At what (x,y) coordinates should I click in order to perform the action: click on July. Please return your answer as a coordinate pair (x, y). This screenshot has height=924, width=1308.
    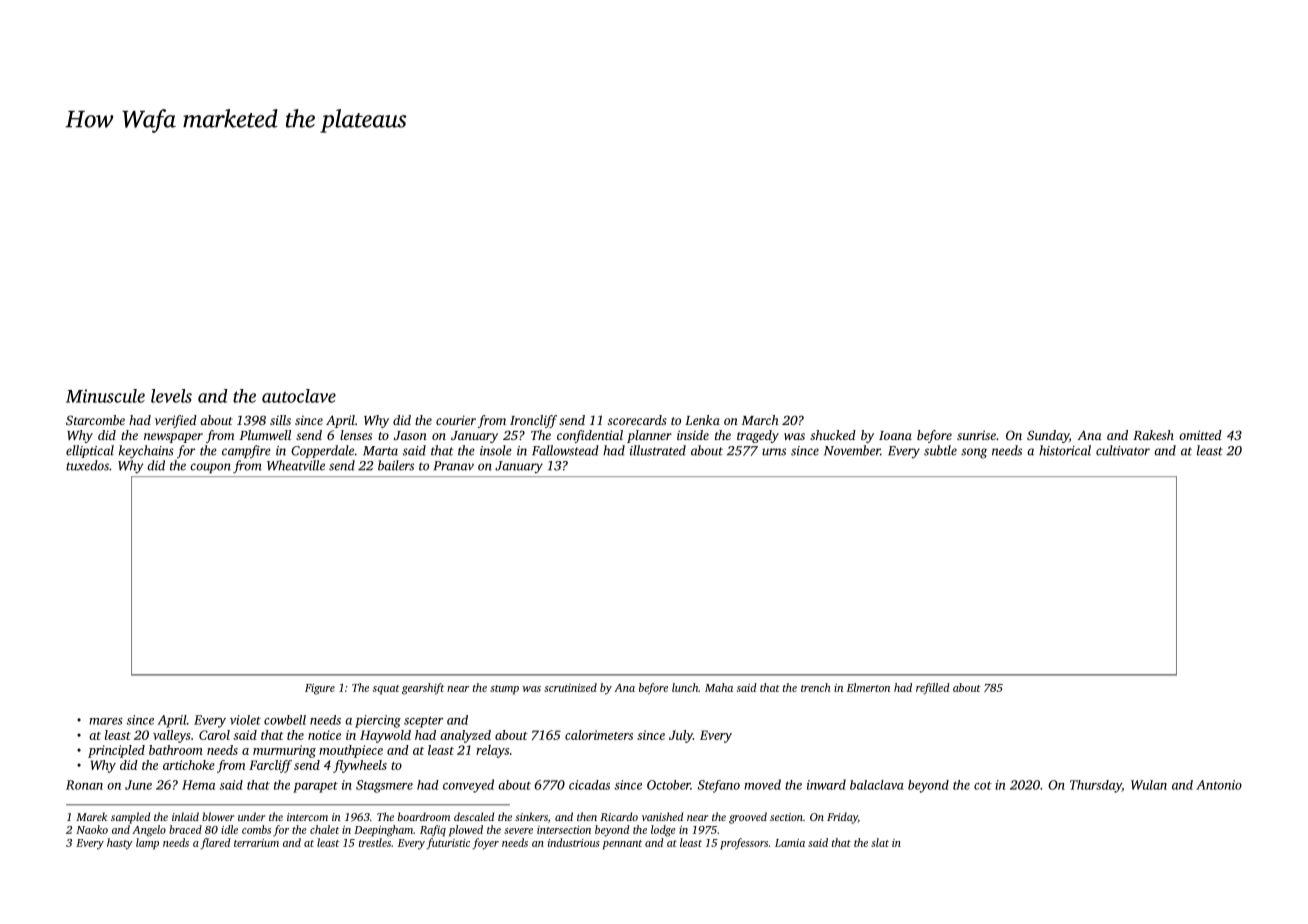
    Looking at the image, I should click on (681, 736).
